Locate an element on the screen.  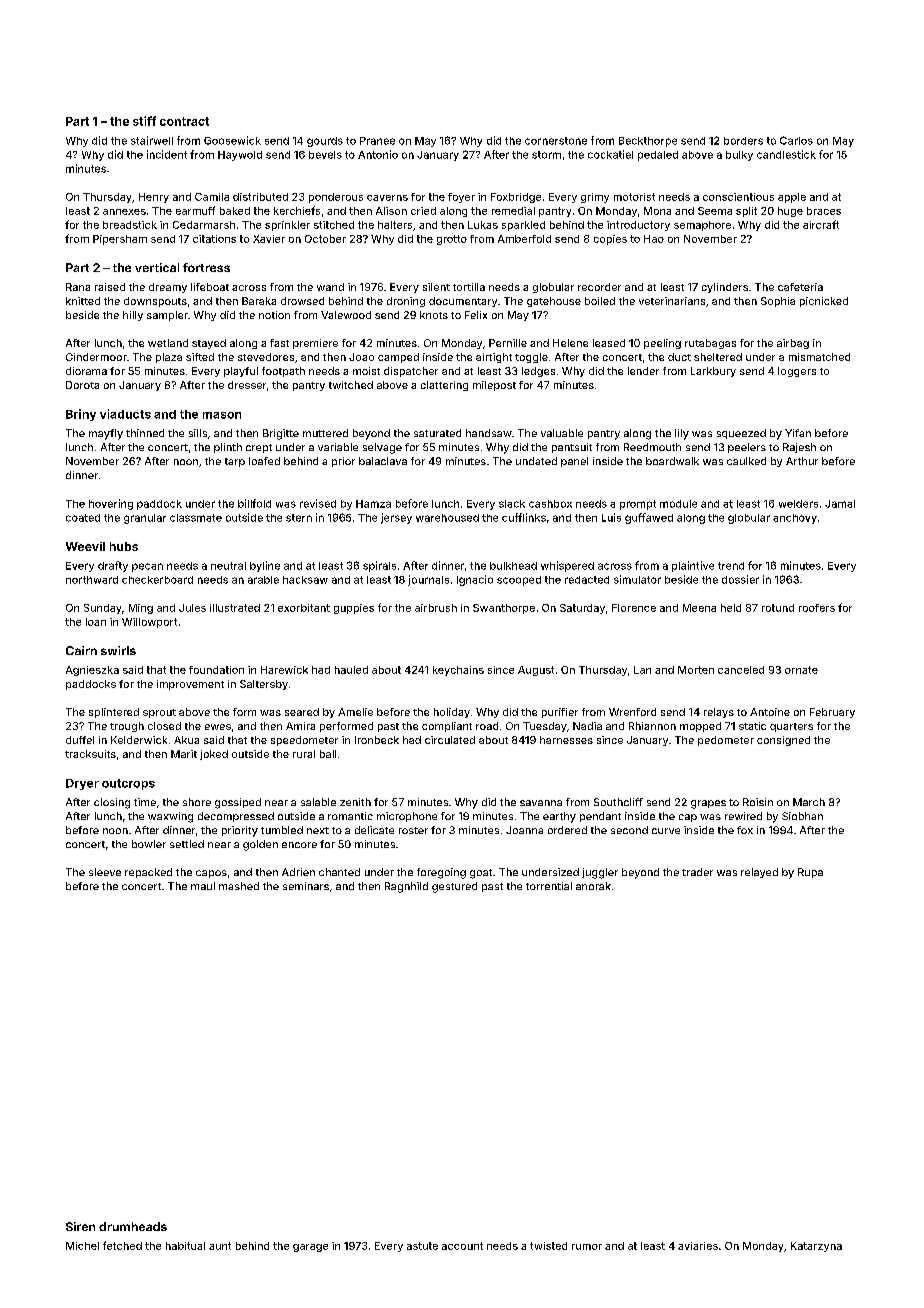
twisted is located at coordinates (548, 1246).
